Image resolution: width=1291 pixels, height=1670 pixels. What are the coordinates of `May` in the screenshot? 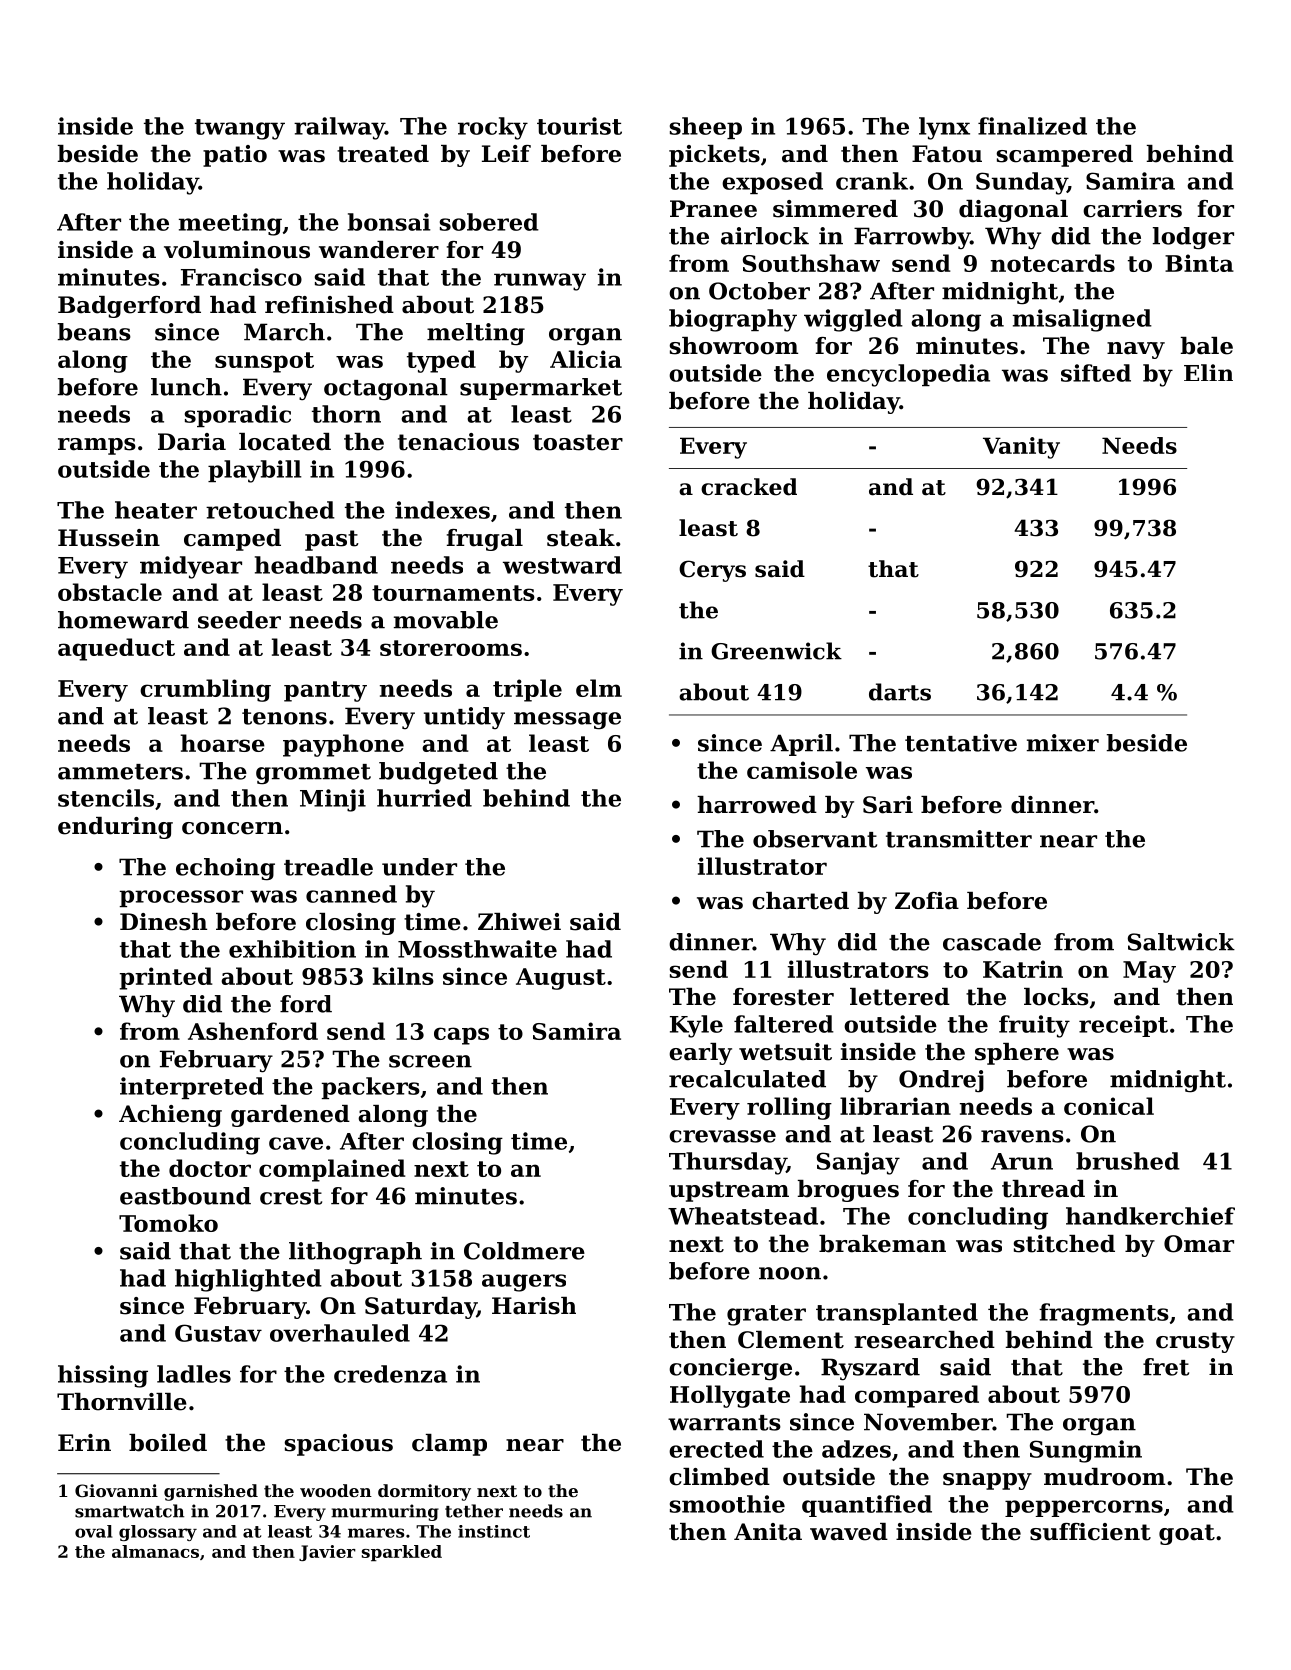 It's located at (1149, 972).
